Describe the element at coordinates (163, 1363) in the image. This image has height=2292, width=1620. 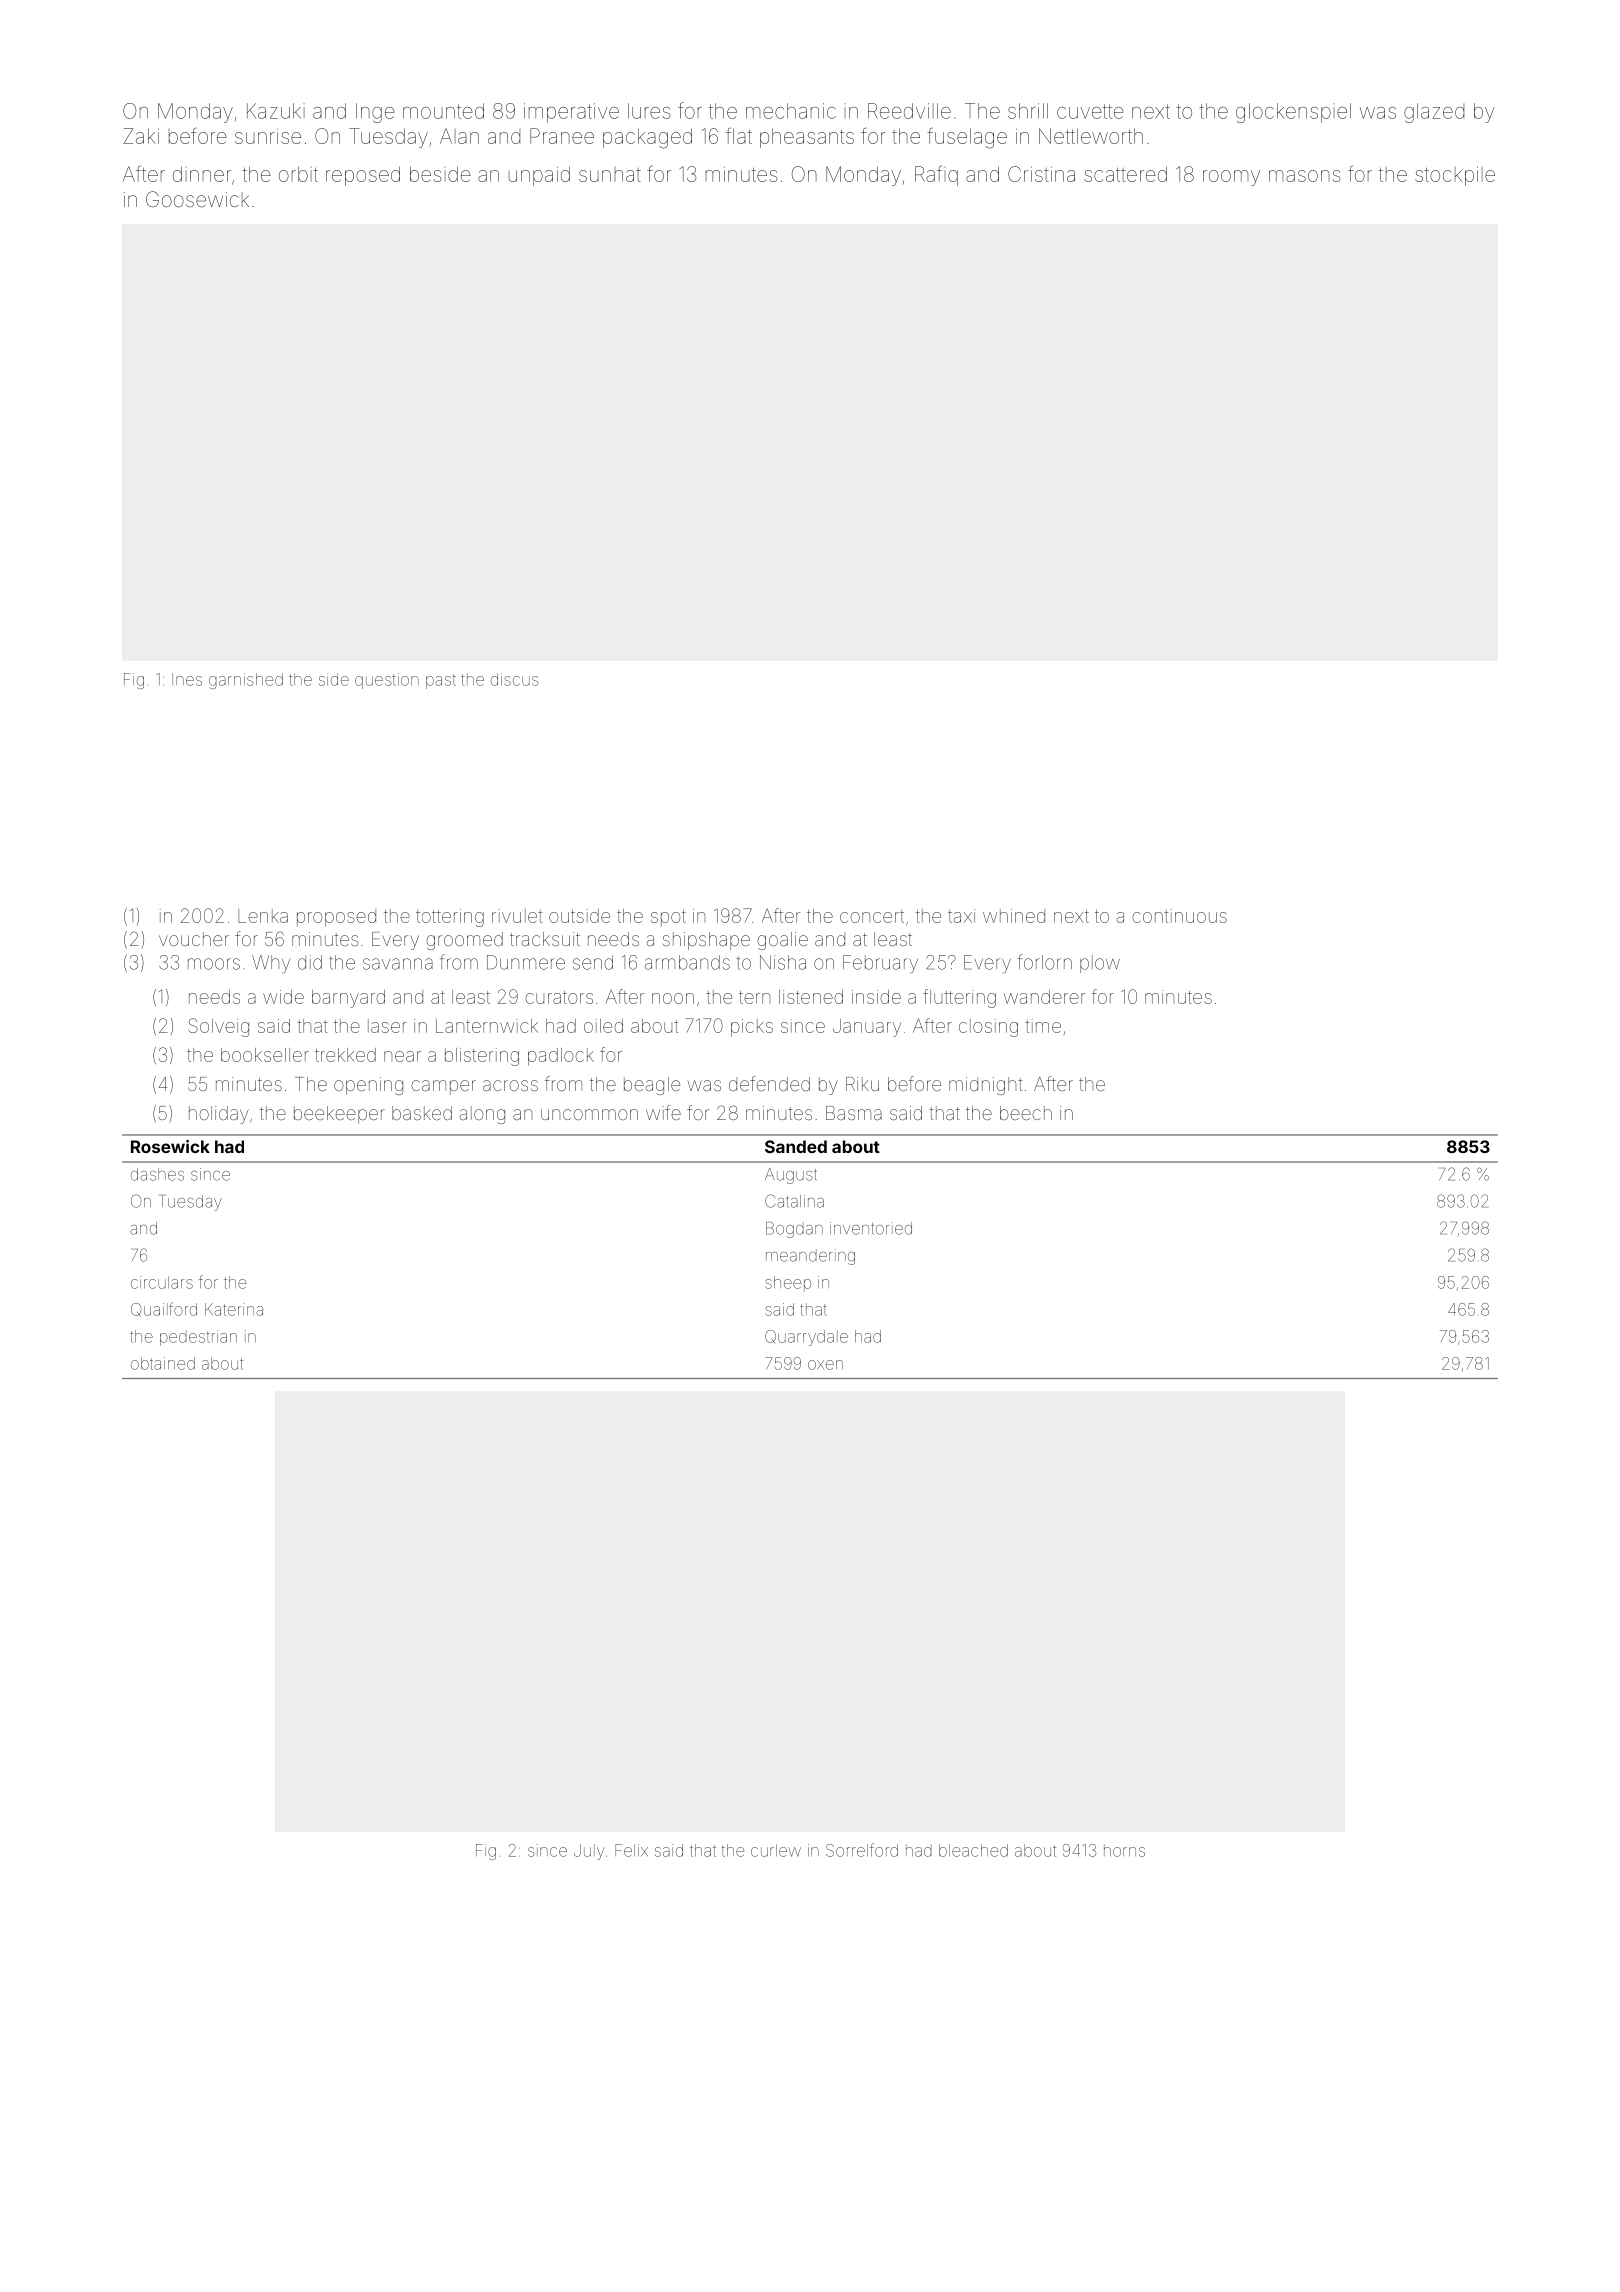
I see `obtained` at that location.
